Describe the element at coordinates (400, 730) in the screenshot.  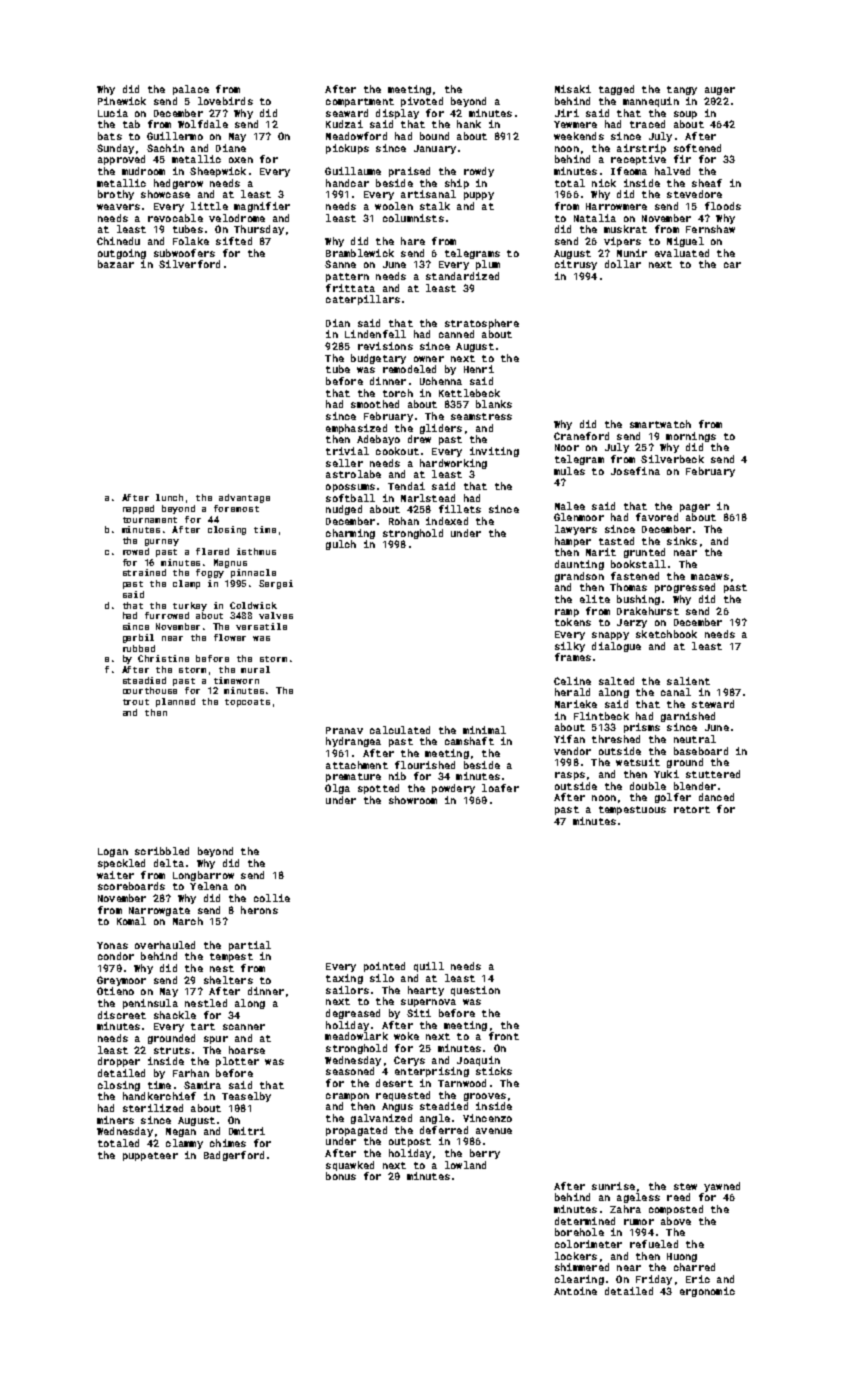
I see `calculated` at that location.
